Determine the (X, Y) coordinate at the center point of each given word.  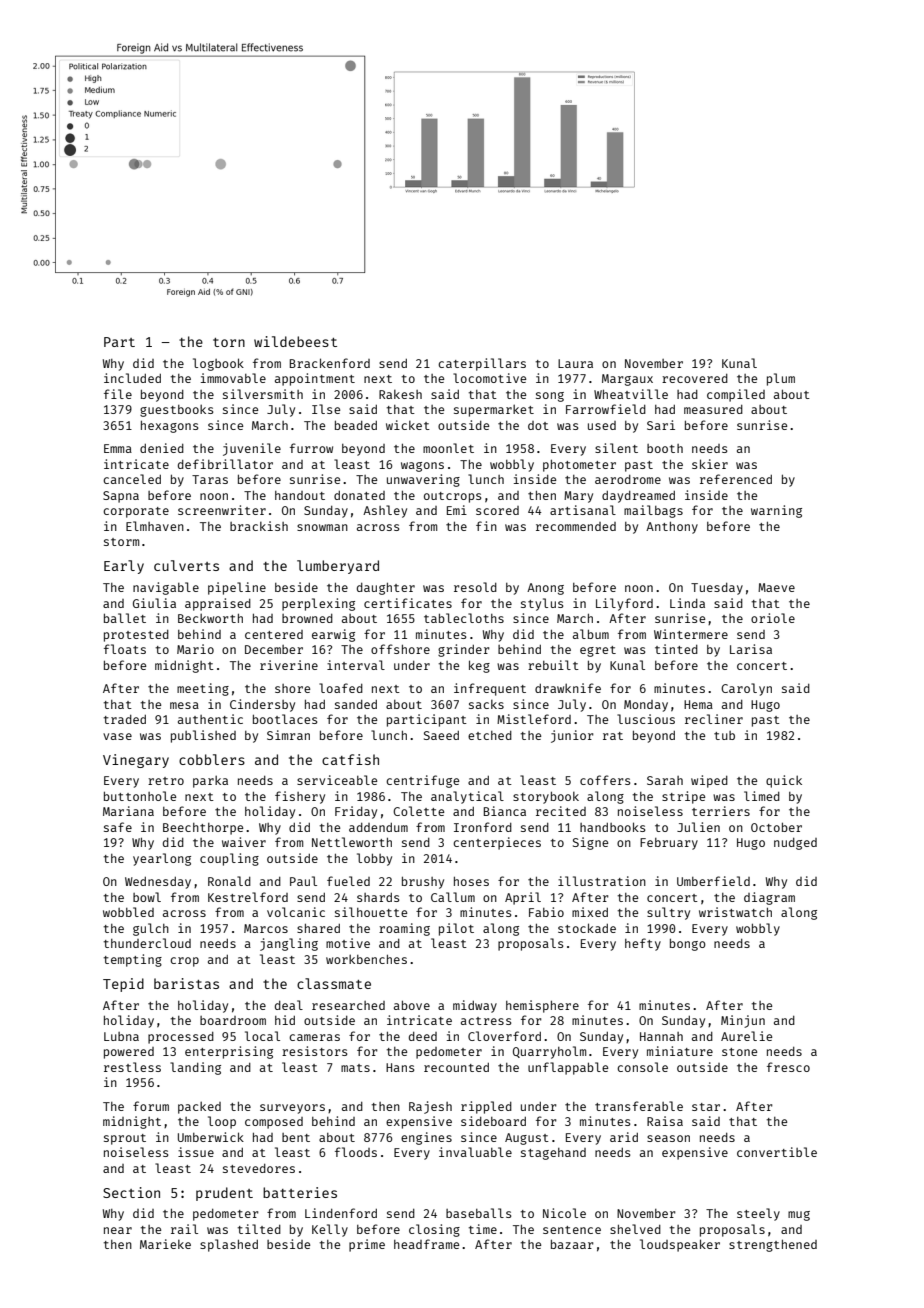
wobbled (128, 912)
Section (131, 1192)
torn (229, 342)
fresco (788, 1067)
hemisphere (542, 1006)
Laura (575, 363)
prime (367, 1245)
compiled (736, 395)
